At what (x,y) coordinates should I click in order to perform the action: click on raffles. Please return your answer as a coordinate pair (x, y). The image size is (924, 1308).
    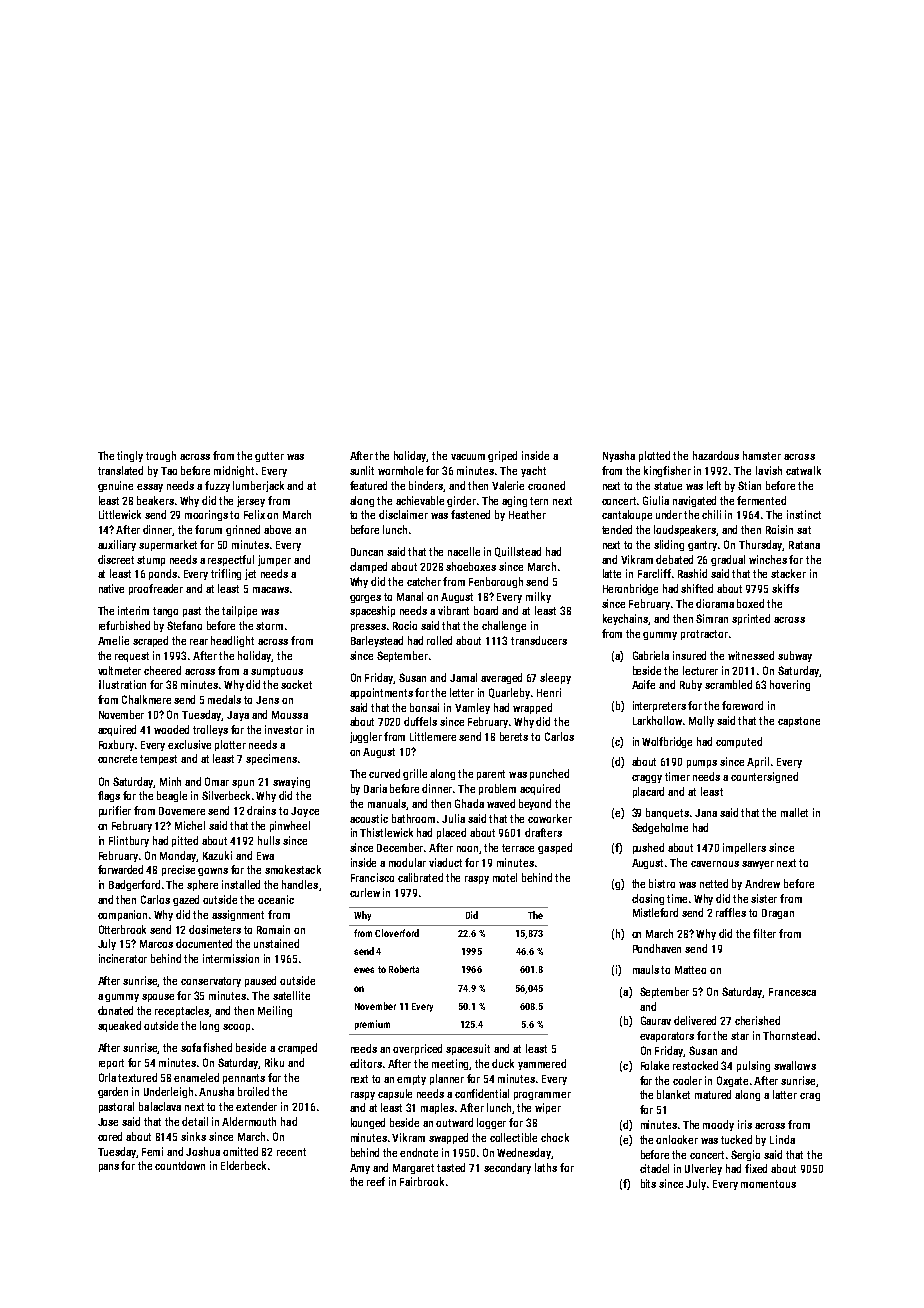
    Looking at the image, I should click on (731, 912).
